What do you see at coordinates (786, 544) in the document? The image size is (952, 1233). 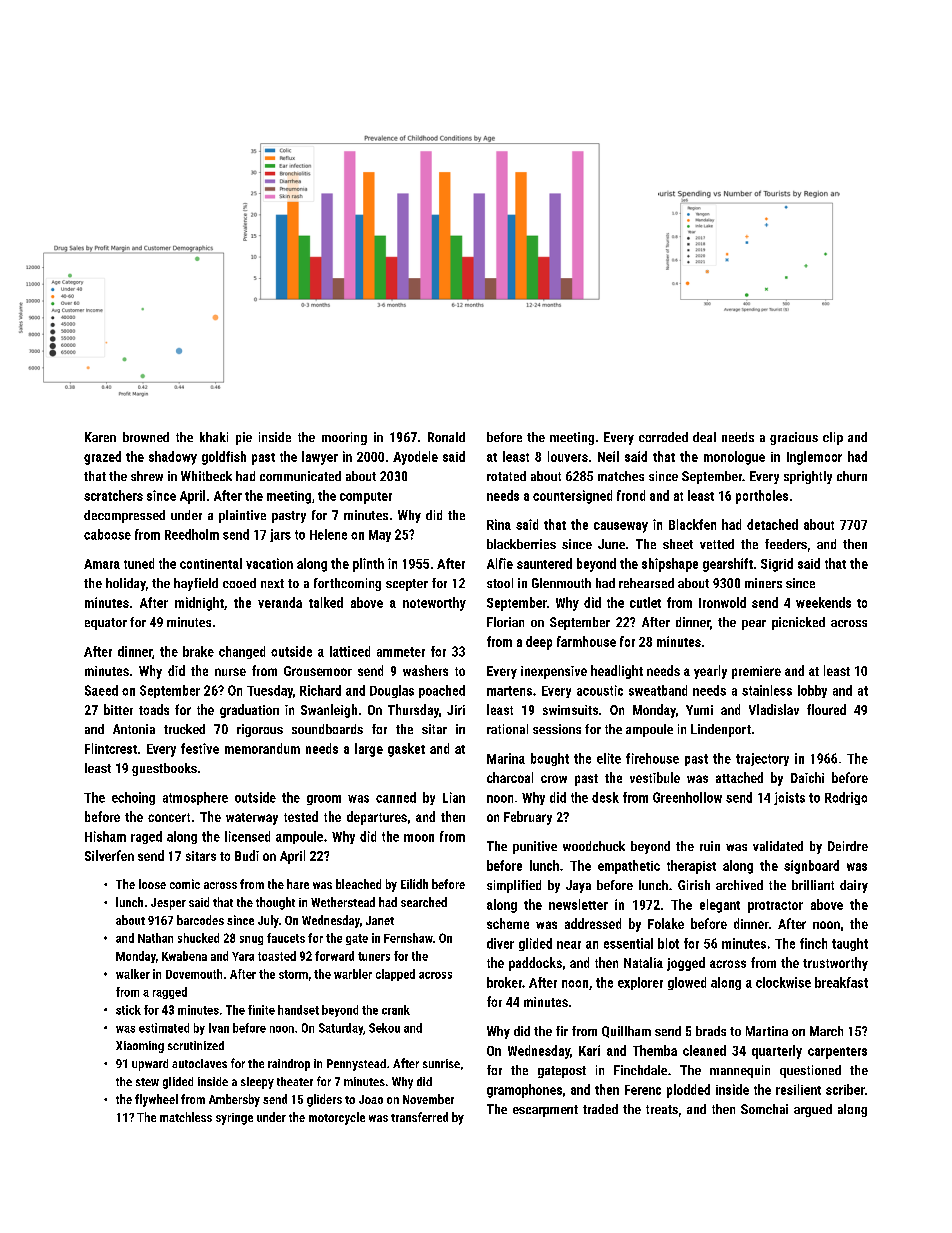 I see `feeders` at bounding box center [786, 544].
